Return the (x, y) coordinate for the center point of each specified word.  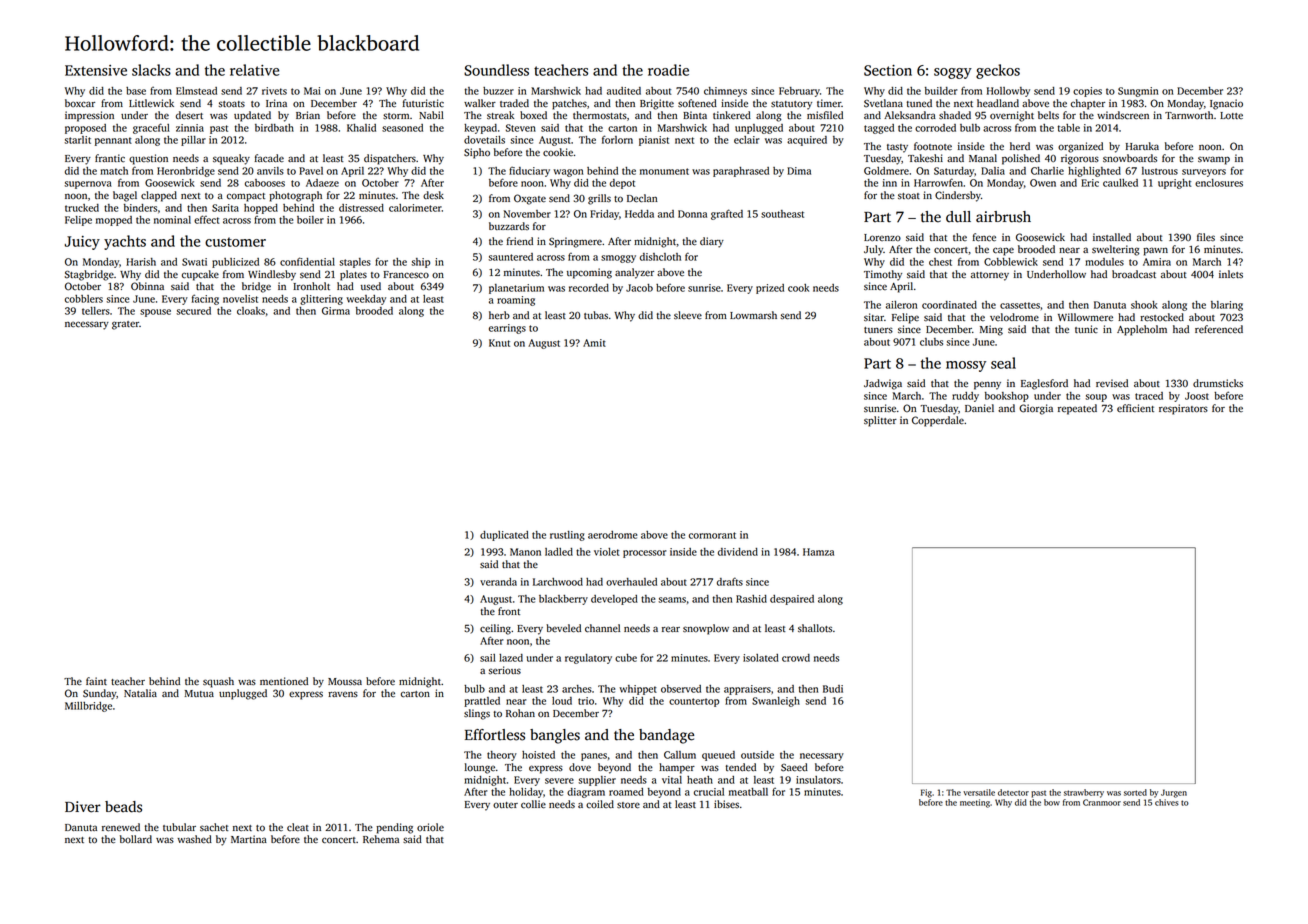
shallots (815, 628)
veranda (498, 582)
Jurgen (1174, 793)
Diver (83, 807)
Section (888, 70)
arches (577, 689)
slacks (151, 70)
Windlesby (272, 275)
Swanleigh (776, 702)
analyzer (634, 273)
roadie (668, 70)
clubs (931, 342)
